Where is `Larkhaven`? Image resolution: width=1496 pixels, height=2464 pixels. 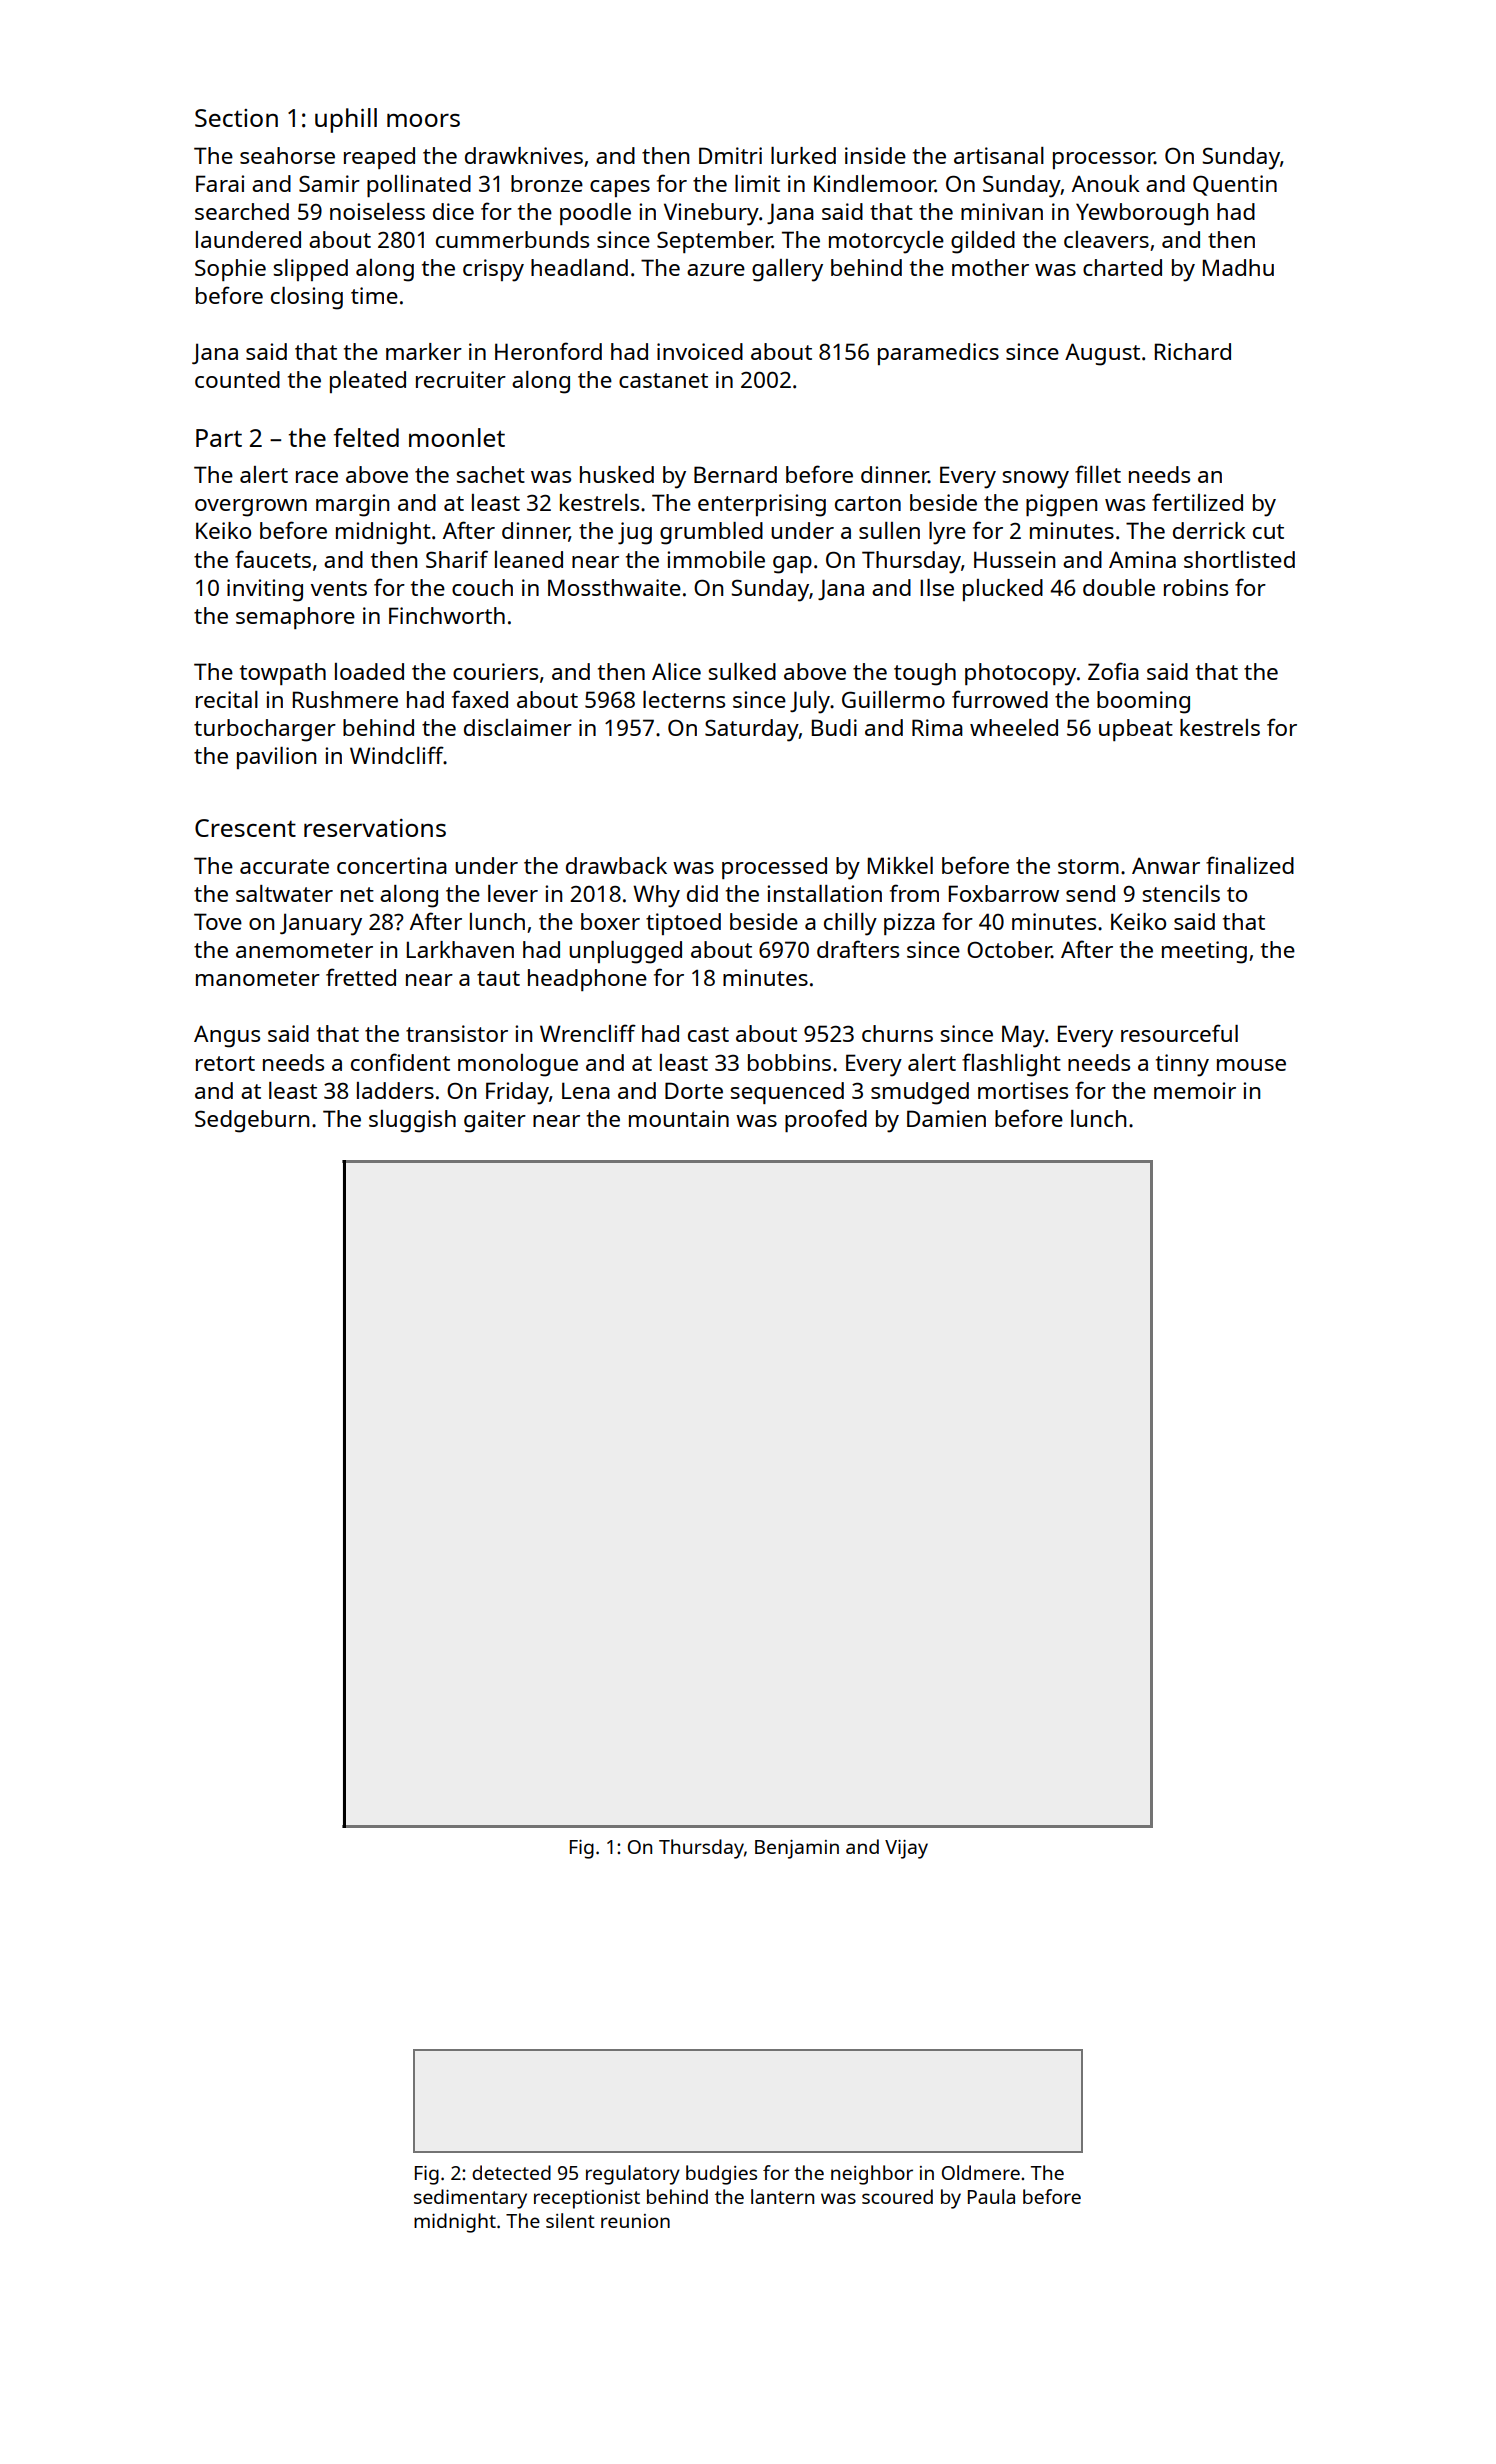
Larkhaven is located at coordinates (460, 949).
